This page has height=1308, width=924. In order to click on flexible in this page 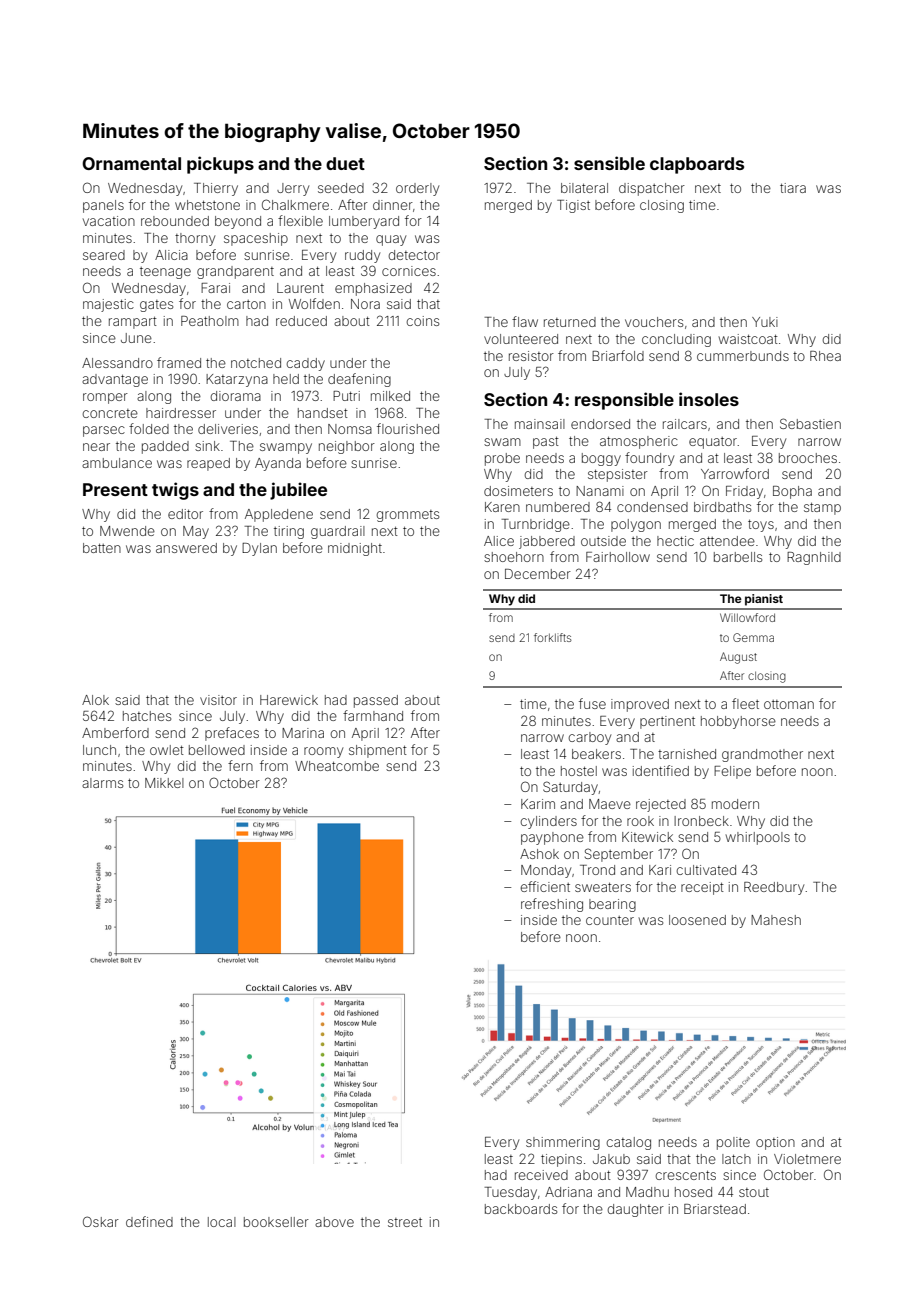, I will do `click(300, 220)`.
